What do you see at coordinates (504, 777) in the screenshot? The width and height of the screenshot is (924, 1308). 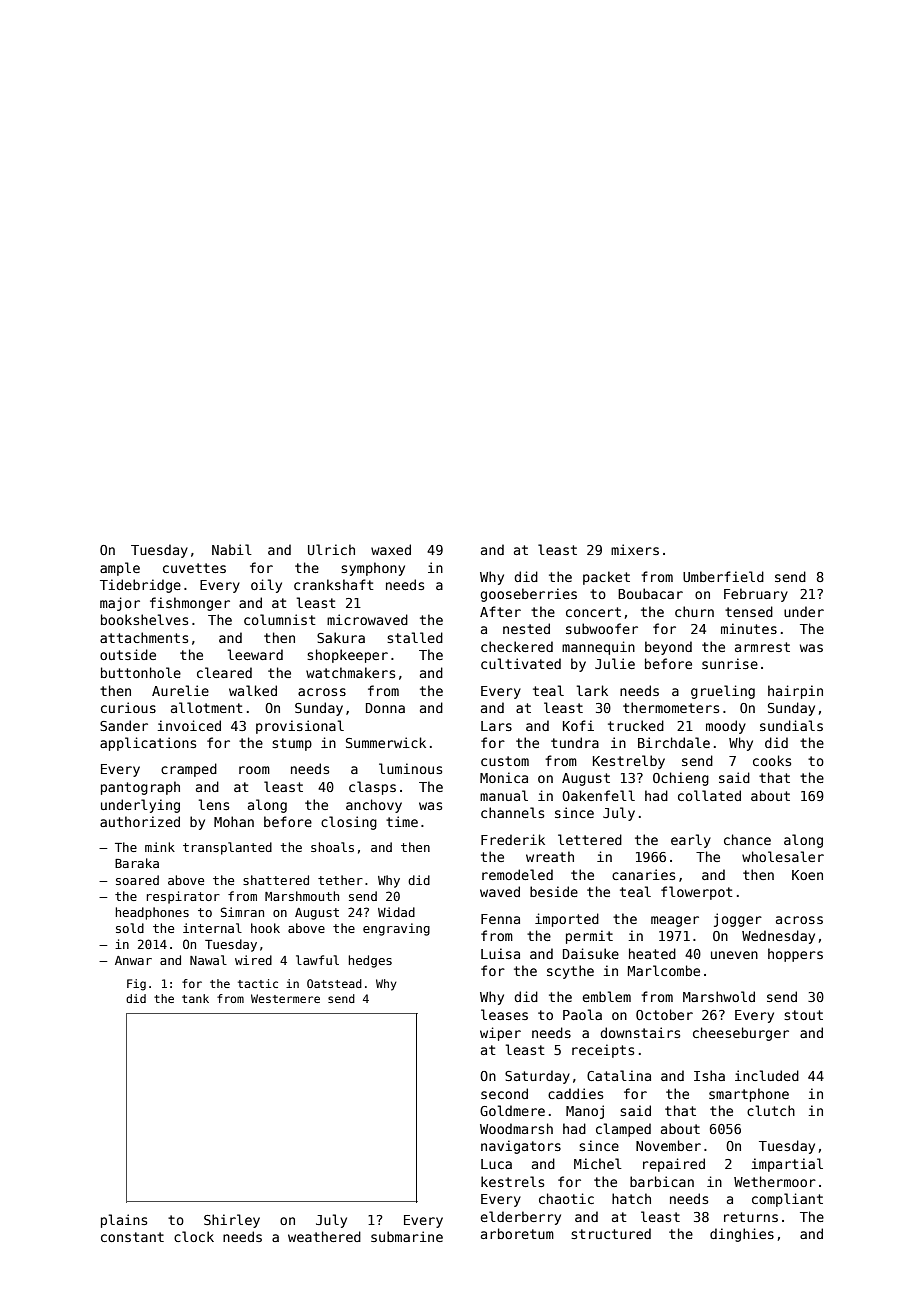 I see `Monica` at bounding box center [504, 777].
